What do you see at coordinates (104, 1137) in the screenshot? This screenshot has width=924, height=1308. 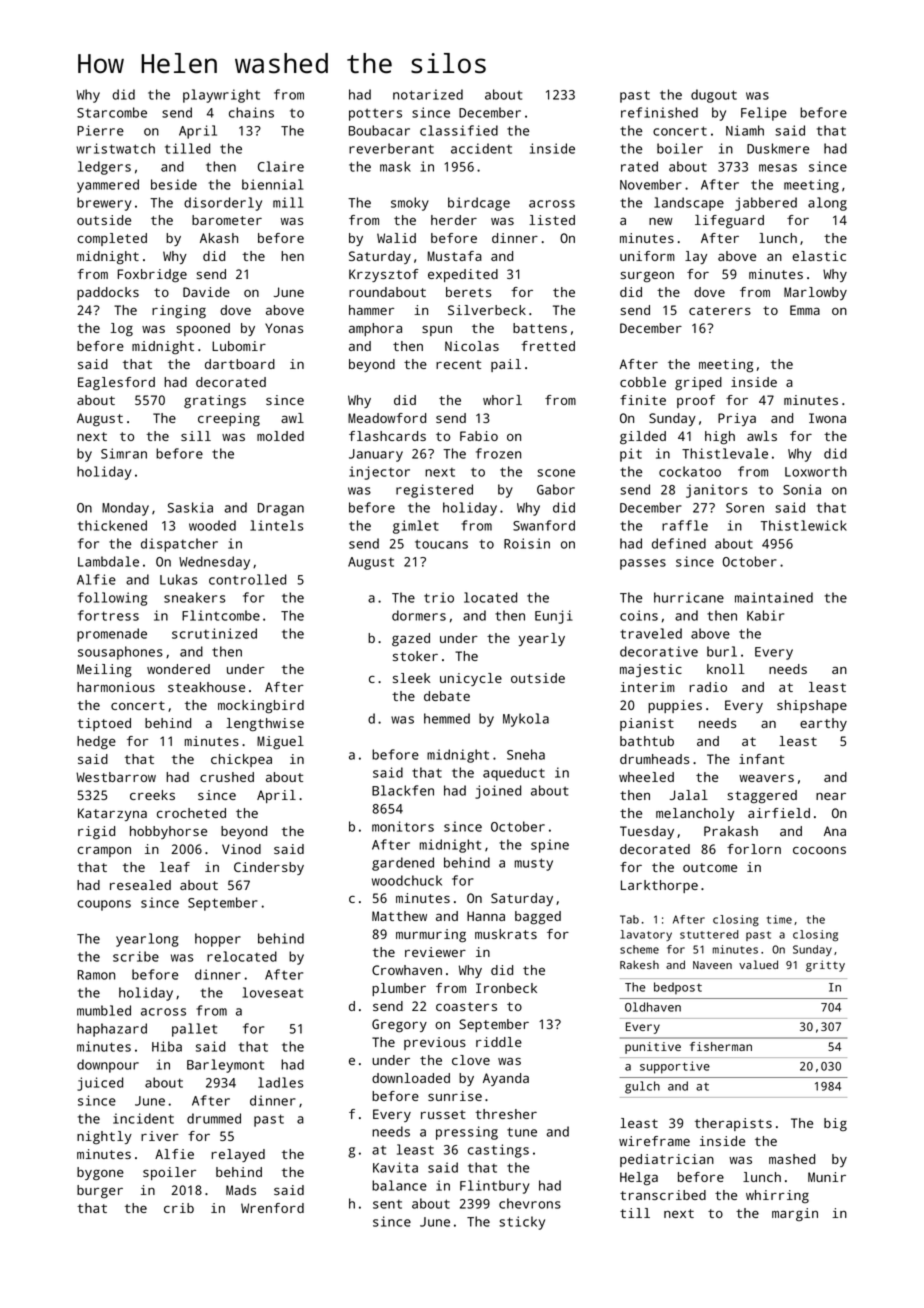 I see `nightly` at bounding box center [104, 1137].
